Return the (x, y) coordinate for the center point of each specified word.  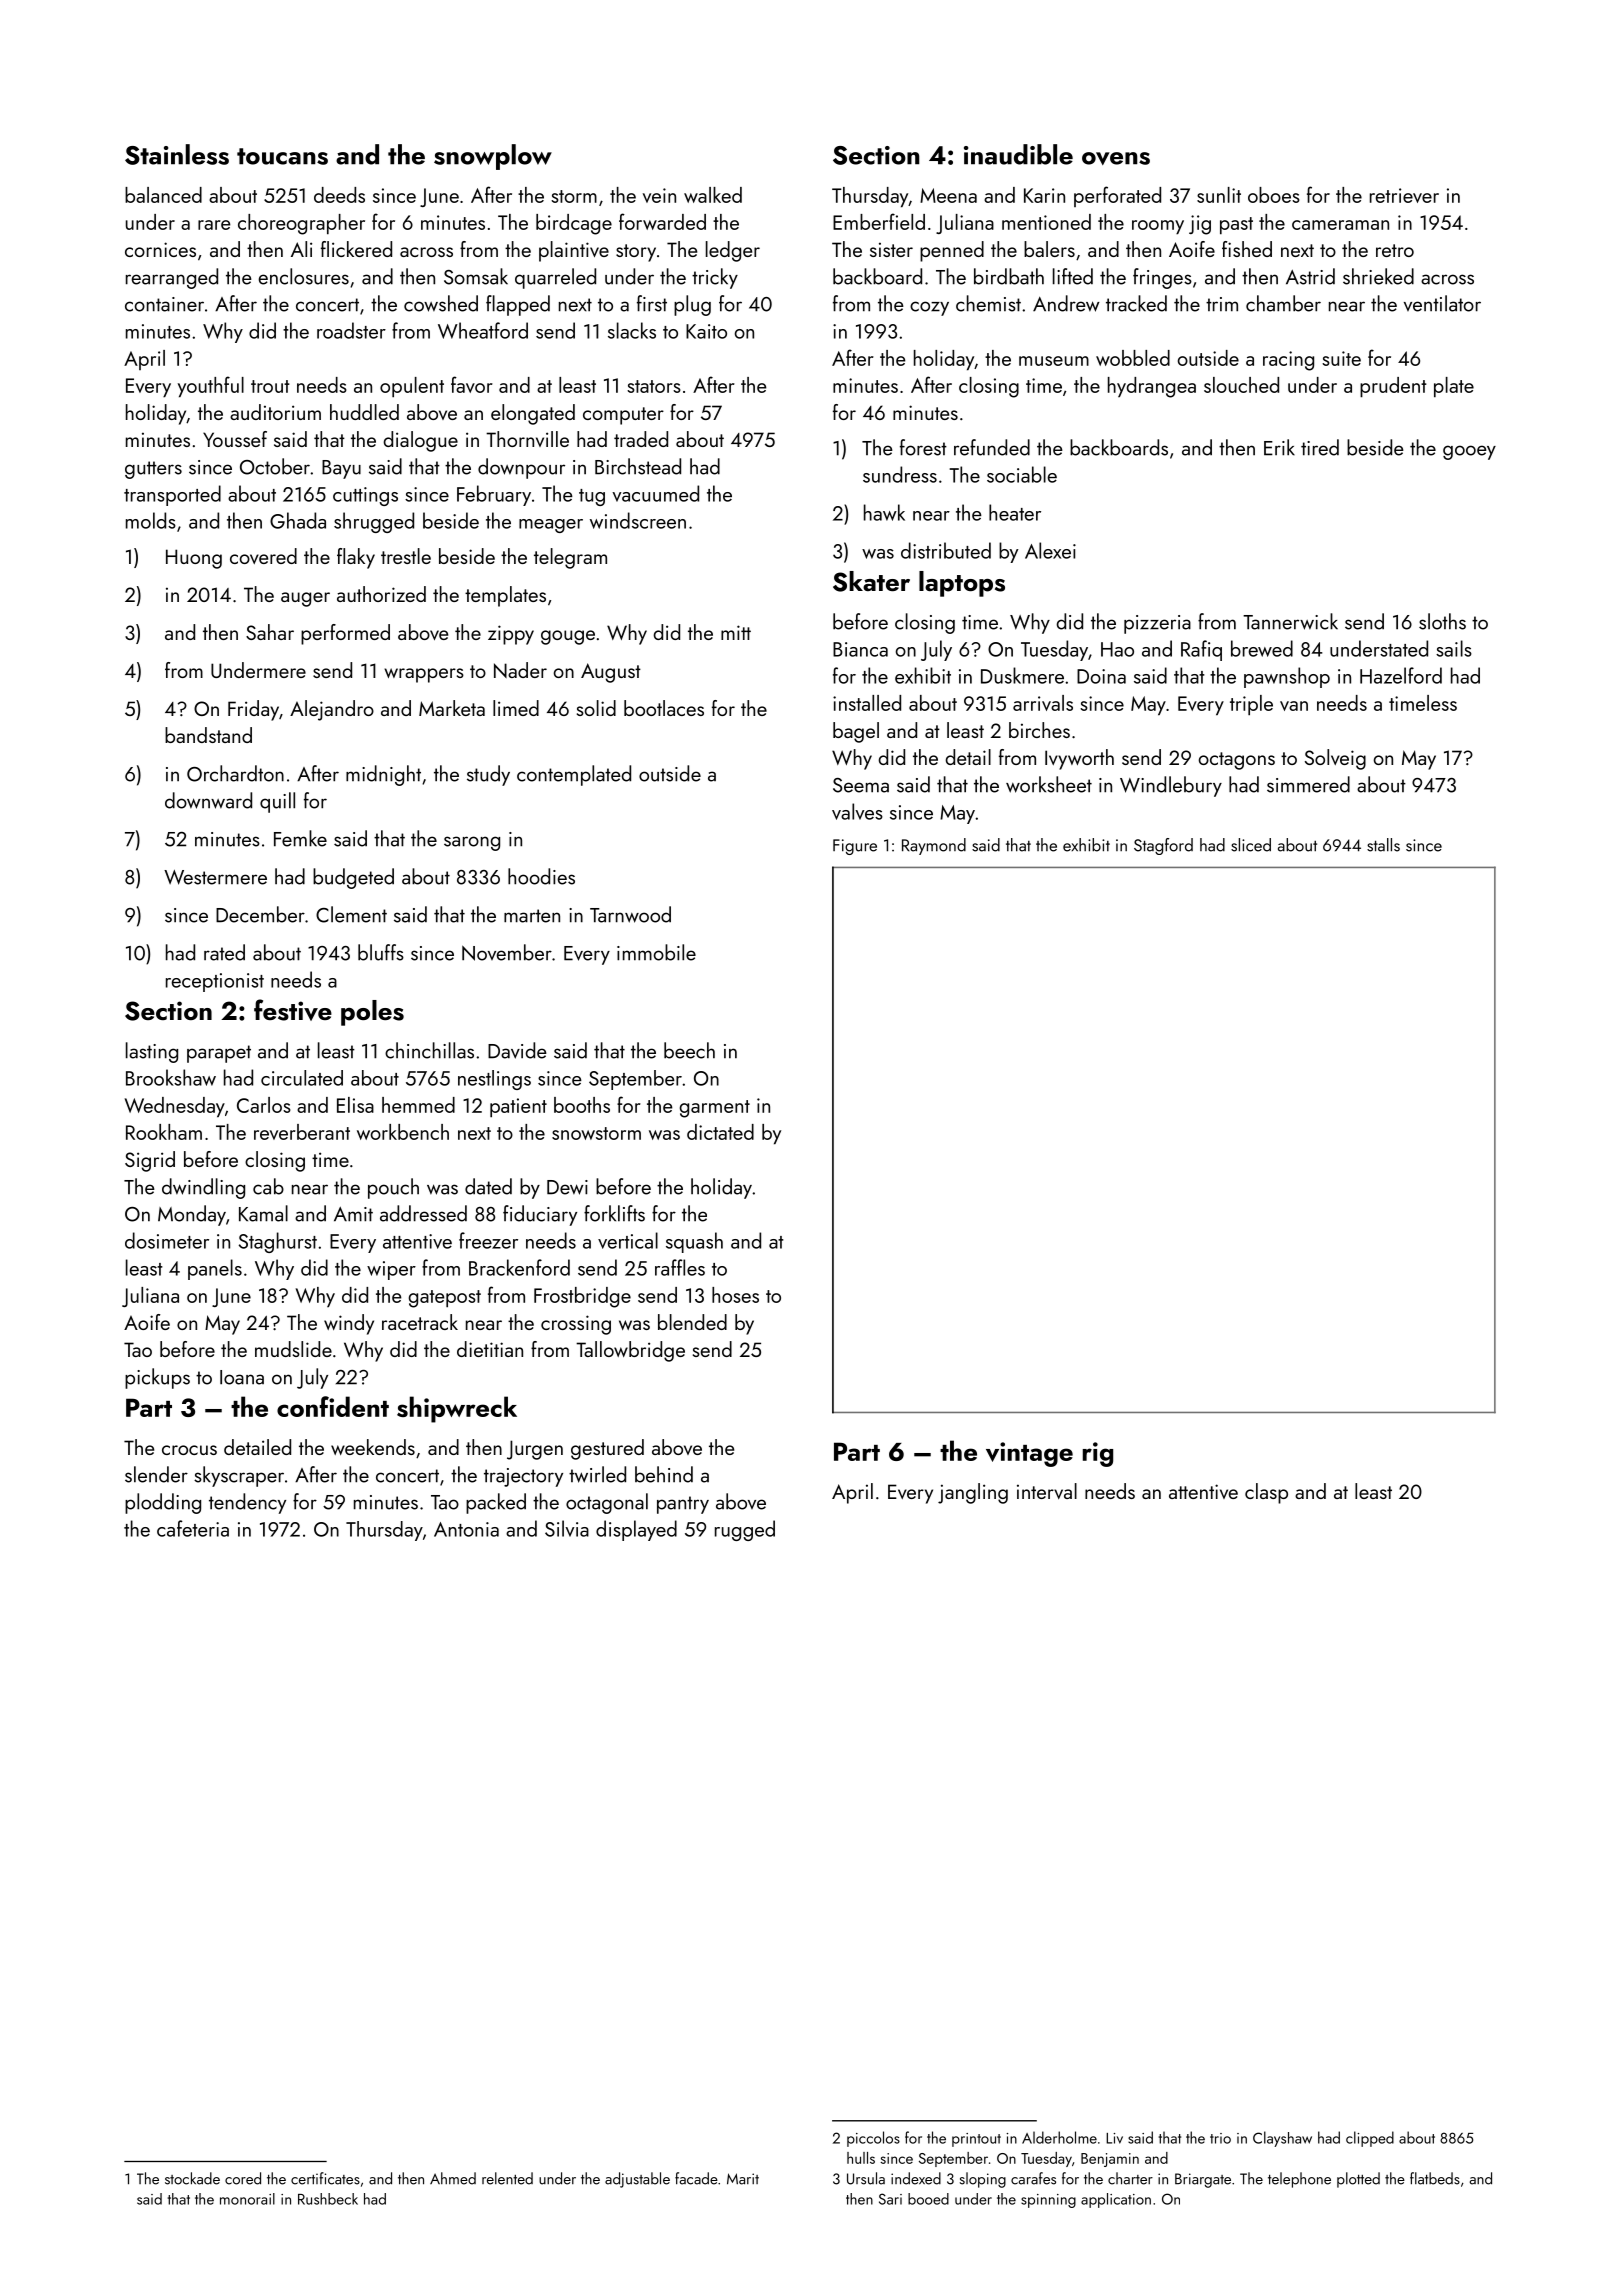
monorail (247, 2199)
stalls (1383, 845)
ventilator (1442, 303)
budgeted (353, 878)
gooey (1469, 452)
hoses (735, 1295)
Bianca (860, 649)
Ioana (242, 1377)
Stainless (177, 154)
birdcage (574, 224)
